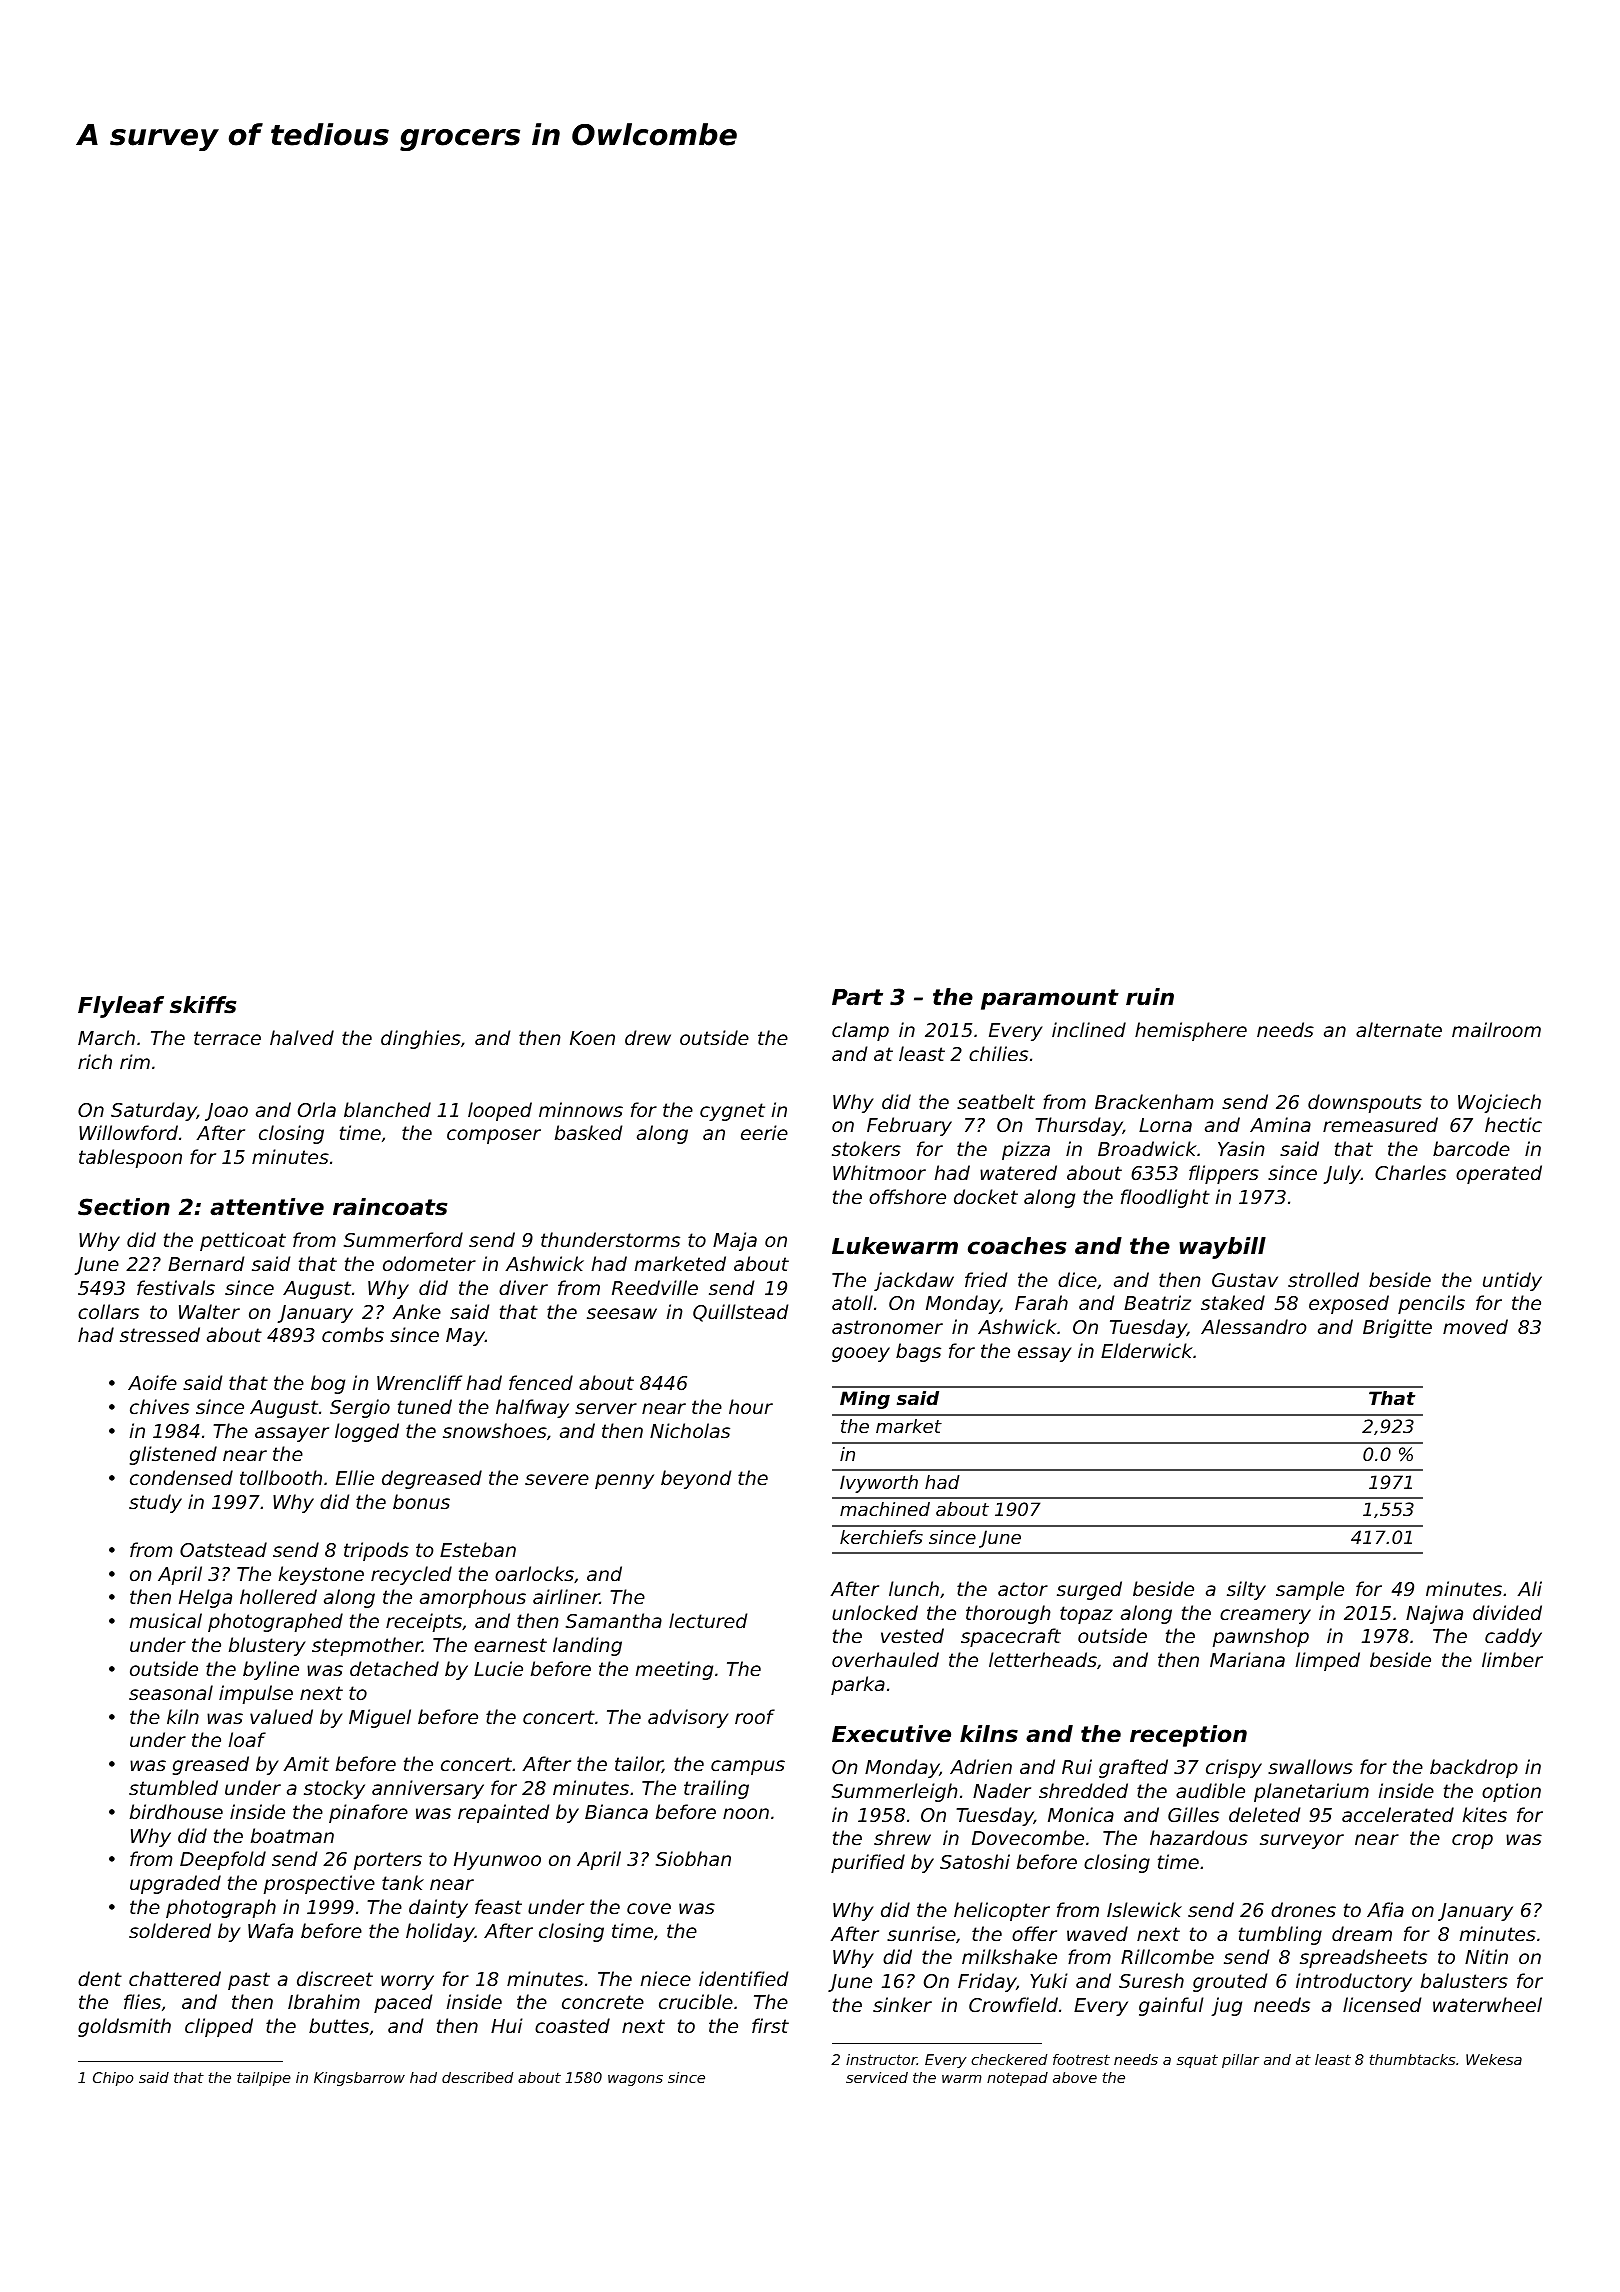  What do you see at coordinates (130, 1158) in the screenshot?
I see `tablespoon` at bounding box center [130, 1158].
